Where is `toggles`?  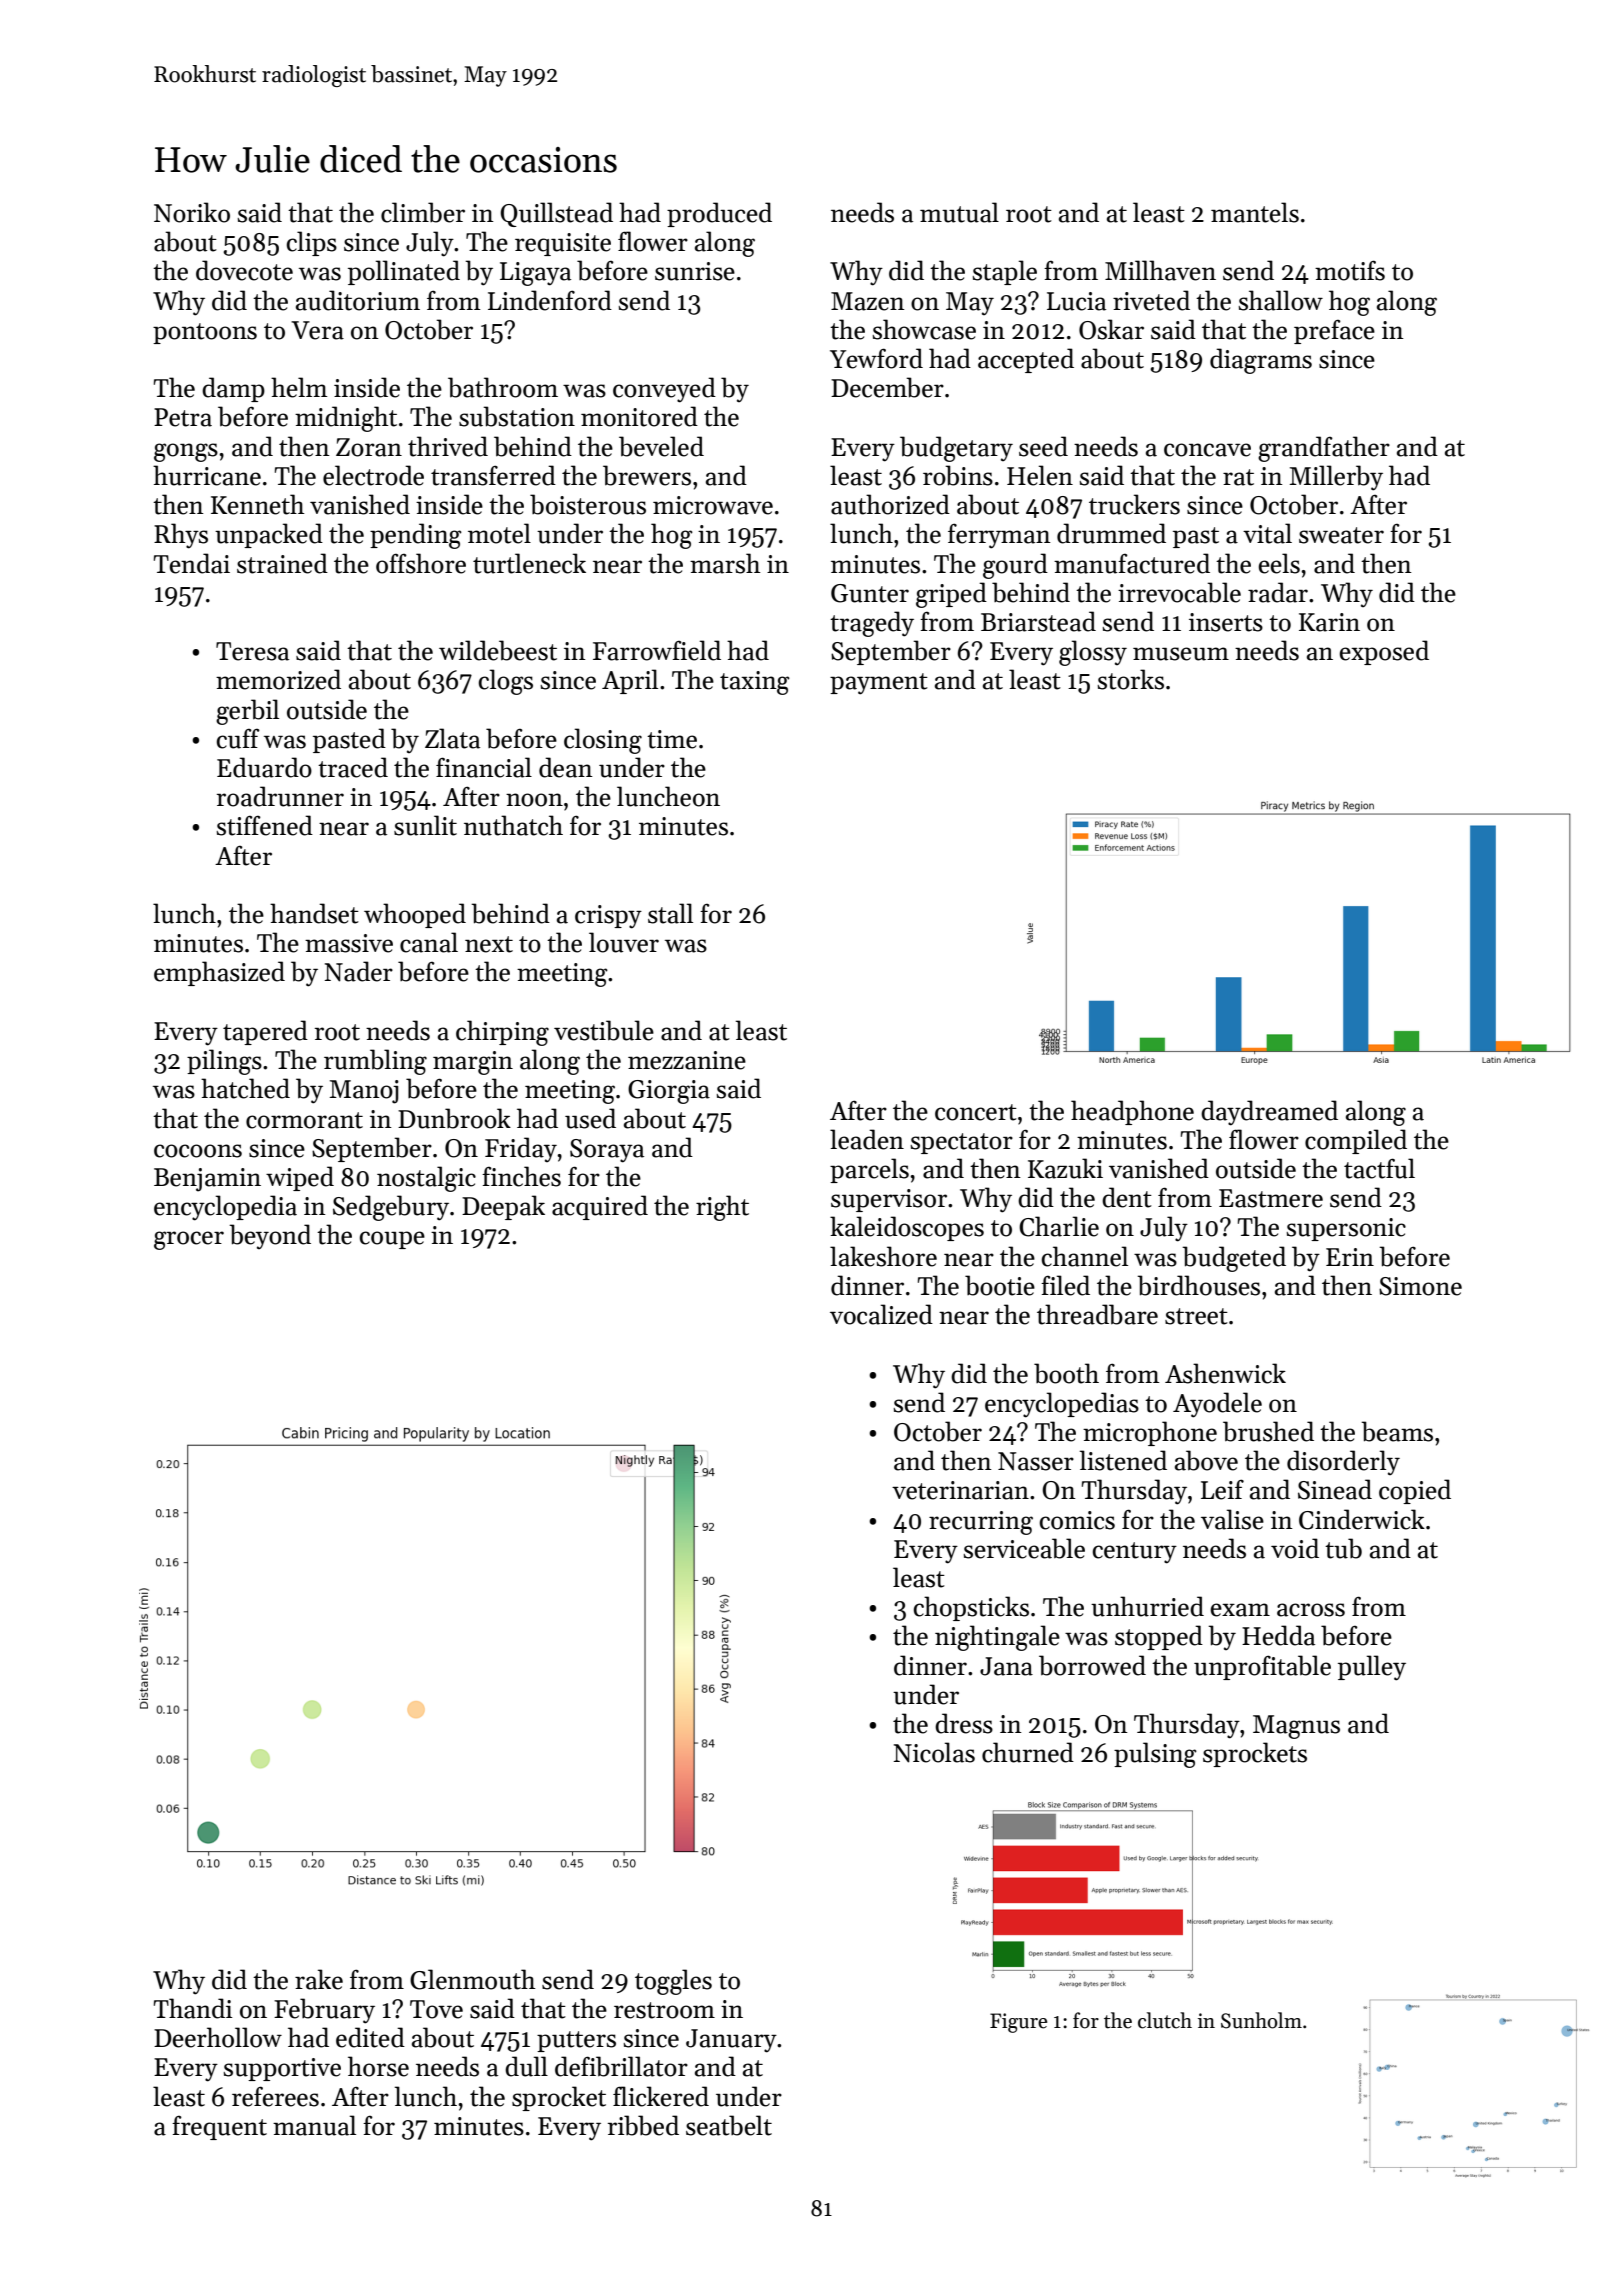 toggles is located at coordinates (673, 1982).
